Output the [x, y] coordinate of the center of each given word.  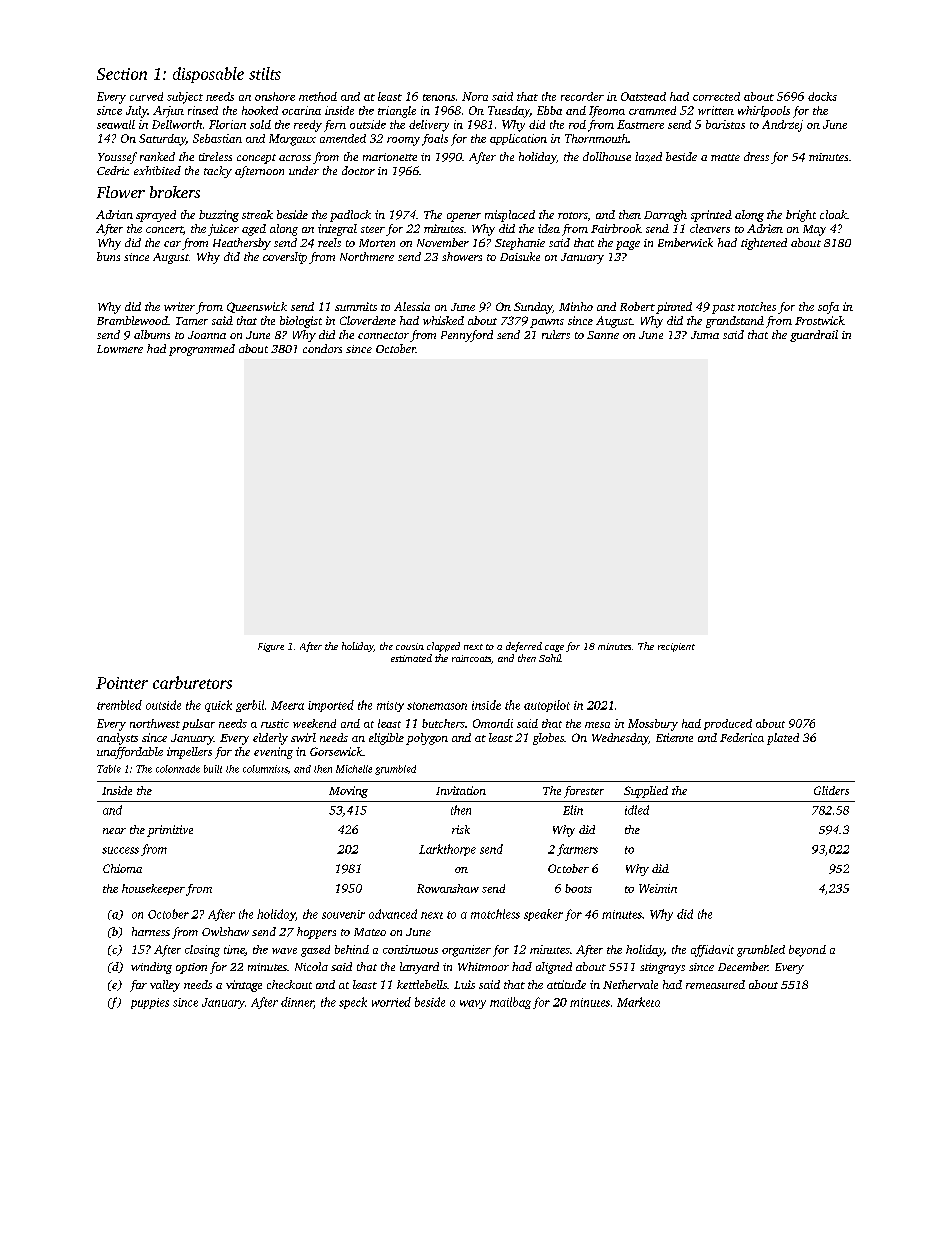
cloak [833, 214]
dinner [297, 1003]
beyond [807, 951]
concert [164, 229]
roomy [403, 141]
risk [461, 829]
